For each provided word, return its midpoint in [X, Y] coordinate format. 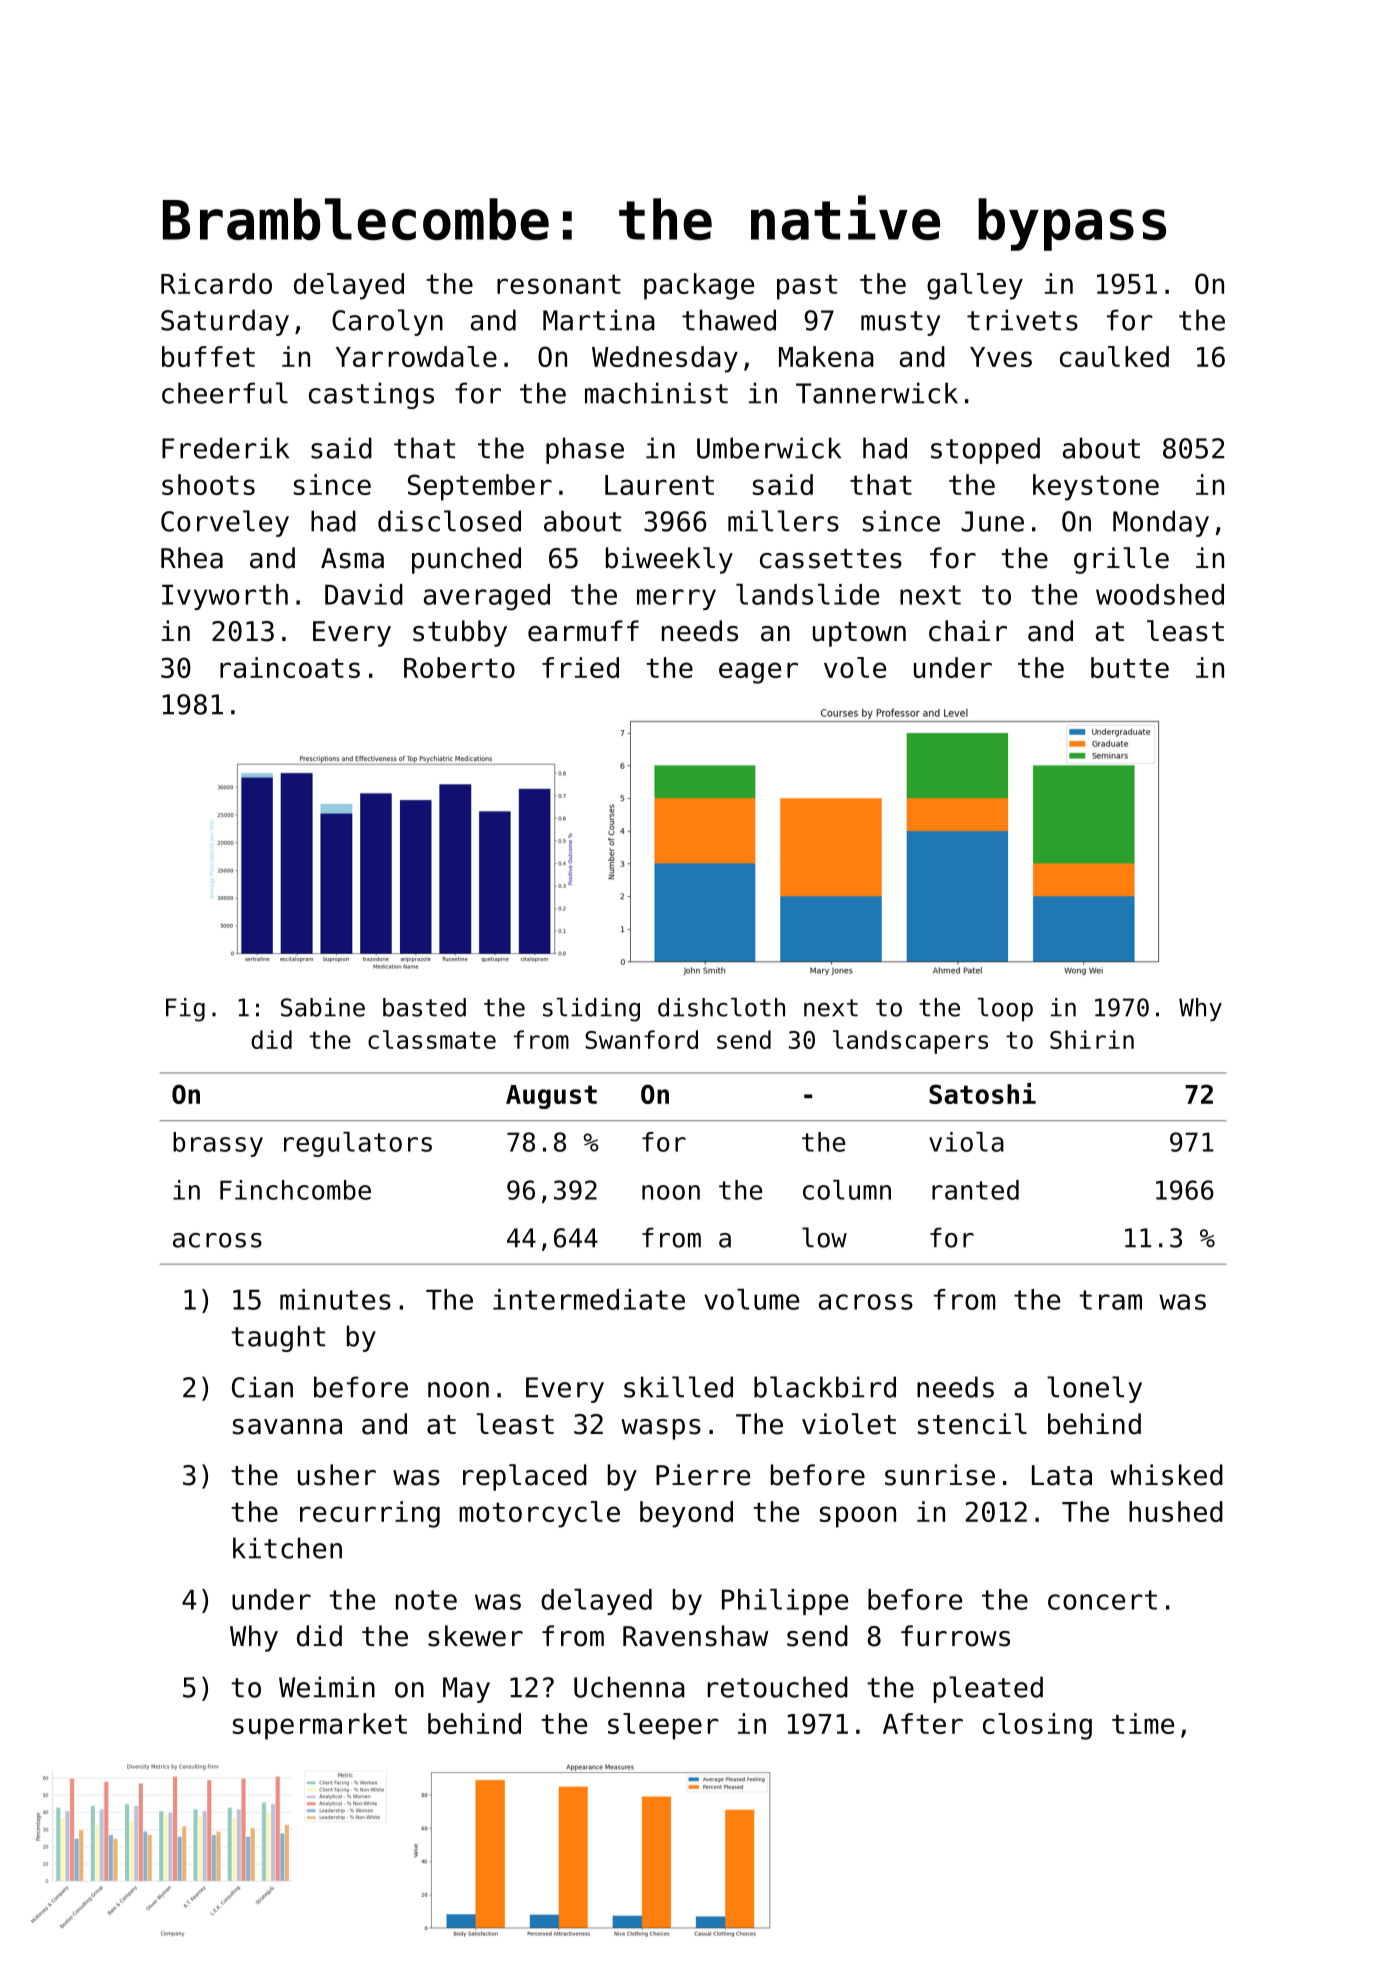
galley [975, 286]
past [807, 287]
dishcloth [721, 1007]
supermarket [320, 1726]
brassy [218, 1144]
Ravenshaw [695, 1636]
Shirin [1092, 1039]
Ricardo [216, 283]
